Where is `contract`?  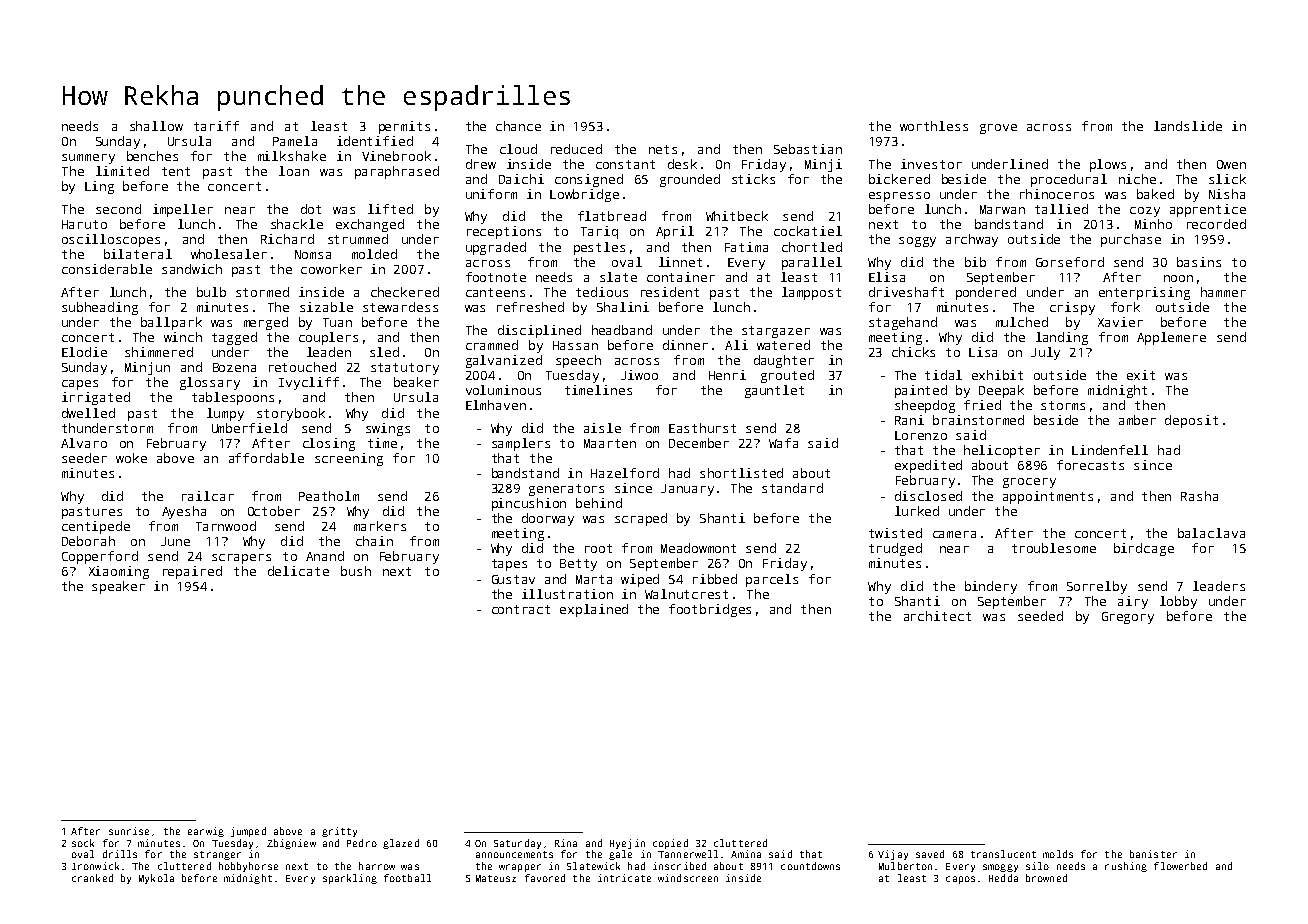 contract is located at coordinates (521, 609).
